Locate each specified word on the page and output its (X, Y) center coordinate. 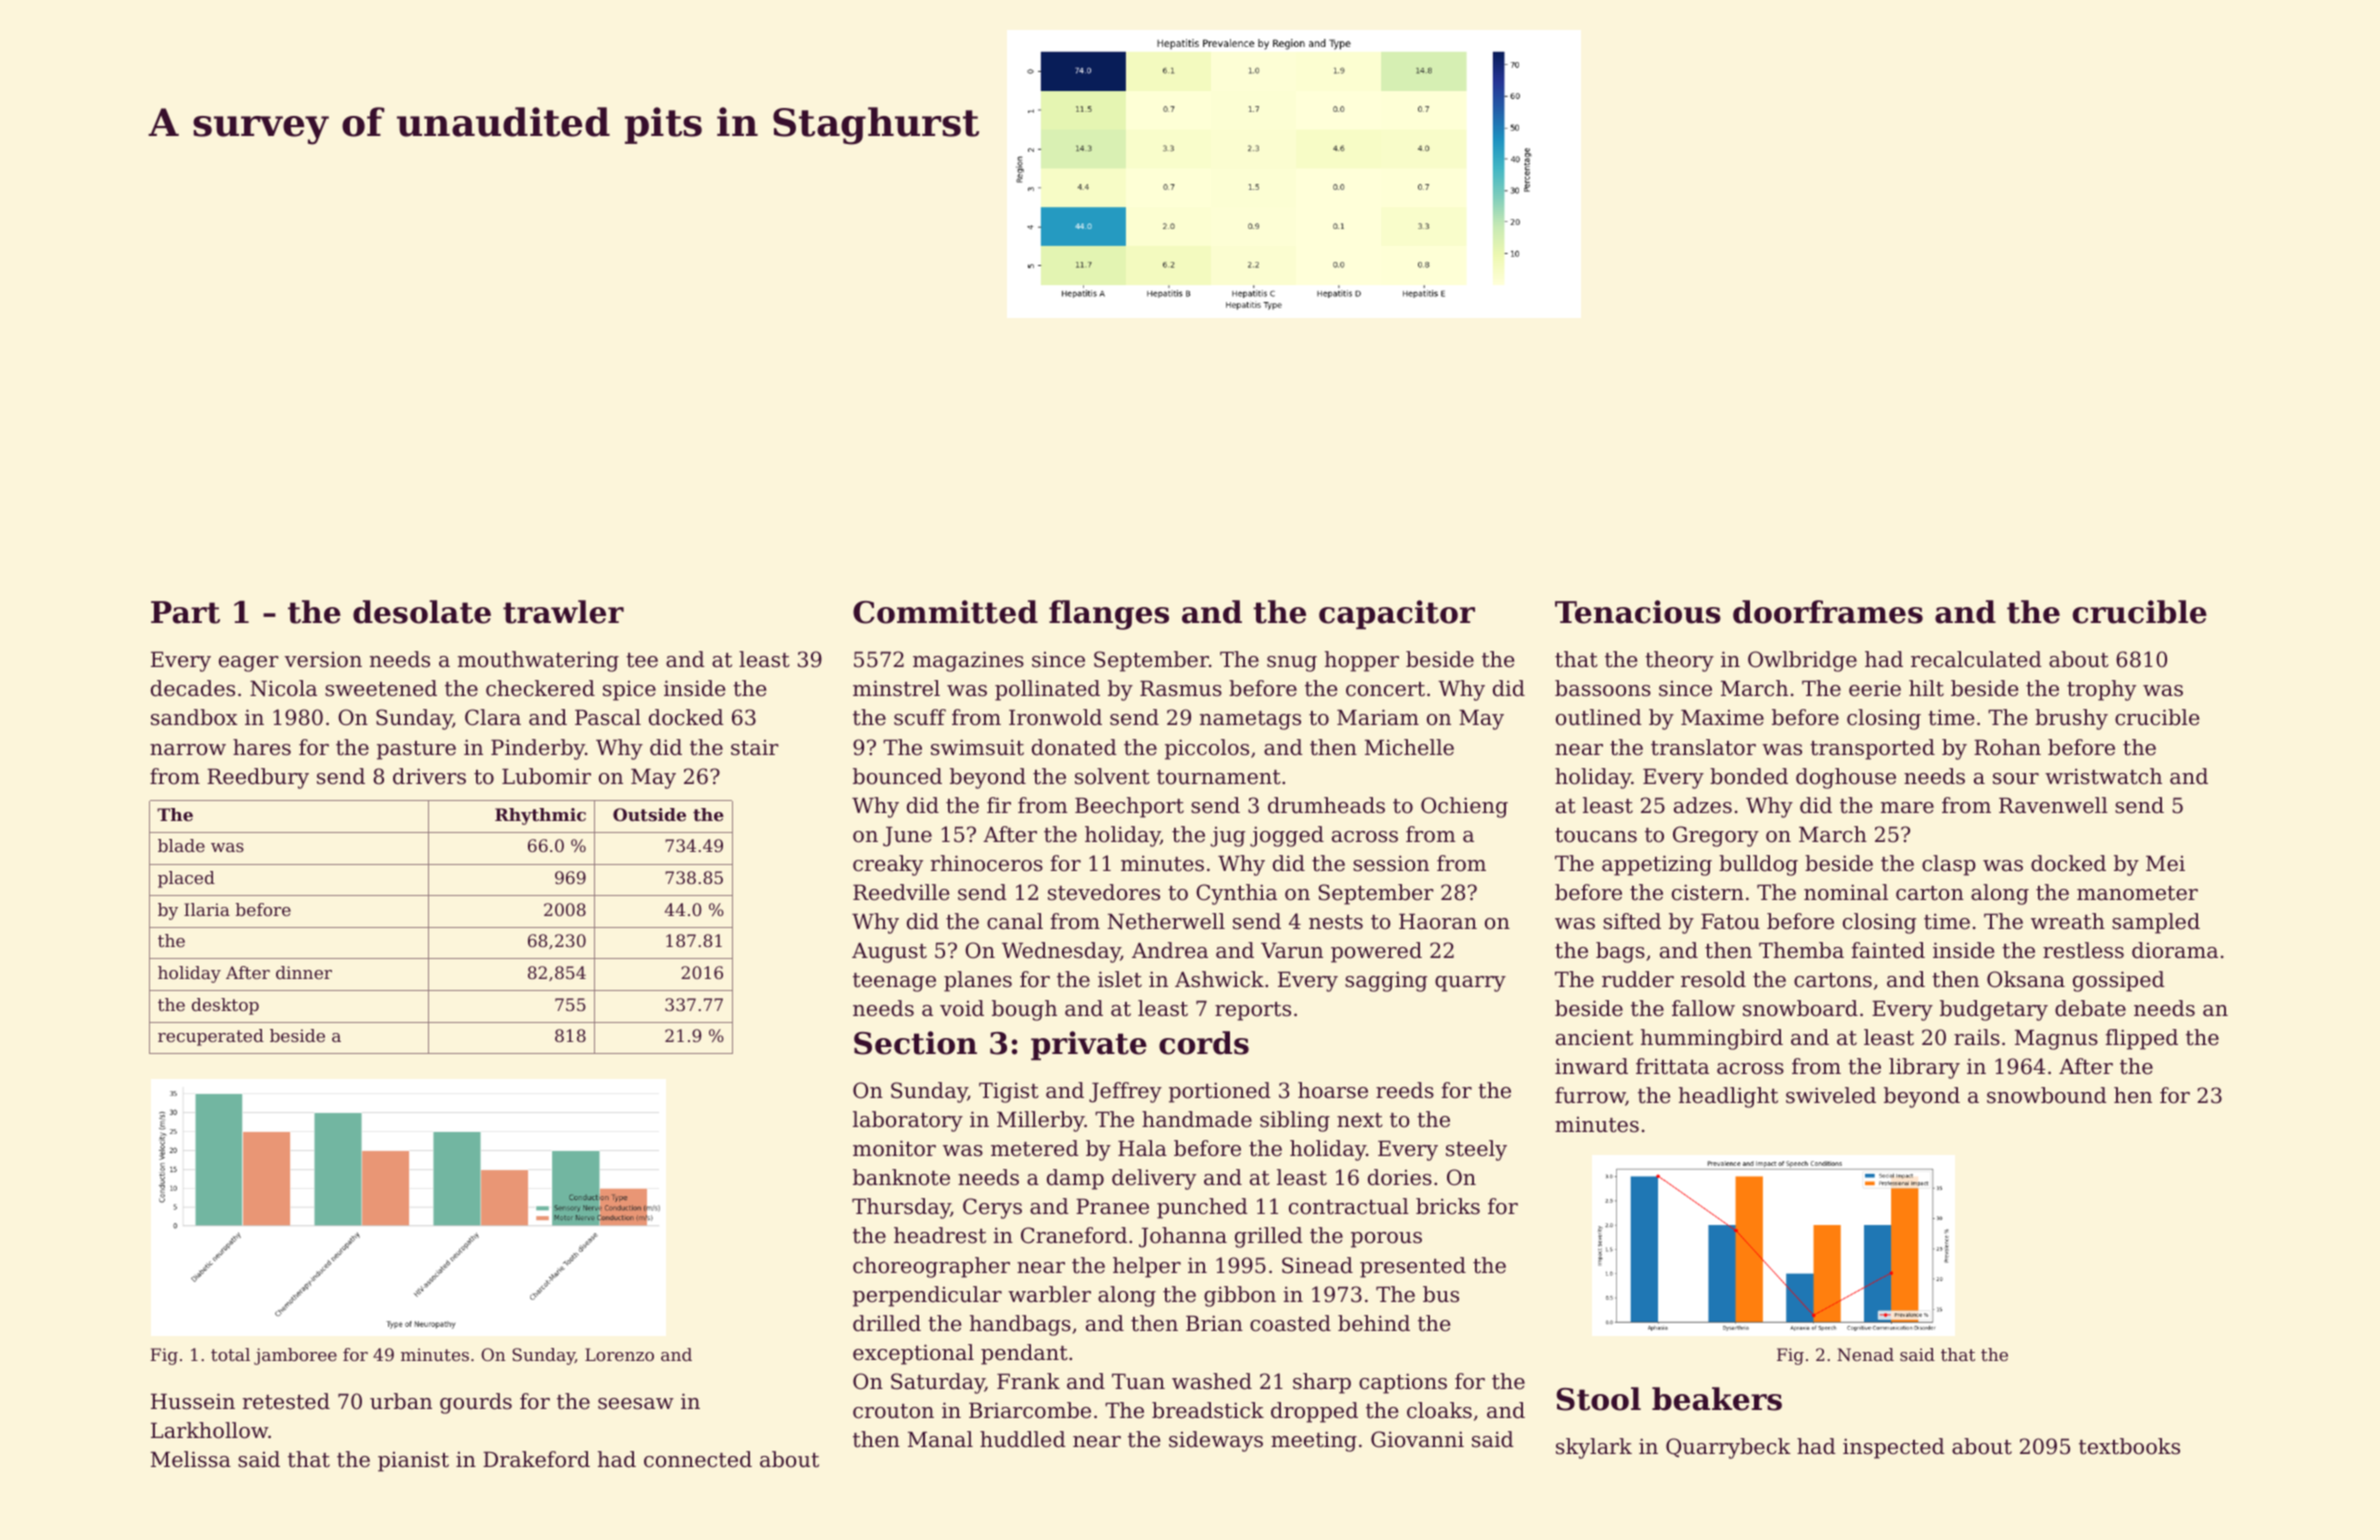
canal (1015, 921)
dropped (1314, 1412)
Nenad (1865, 1354)
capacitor (1397, 614)
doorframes (1828, 612)
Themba (1801, 950)
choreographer (931, 1267)
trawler (563, 612)
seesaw (636, 1404)
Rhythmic (540, 816)
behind (1374, 1323)
